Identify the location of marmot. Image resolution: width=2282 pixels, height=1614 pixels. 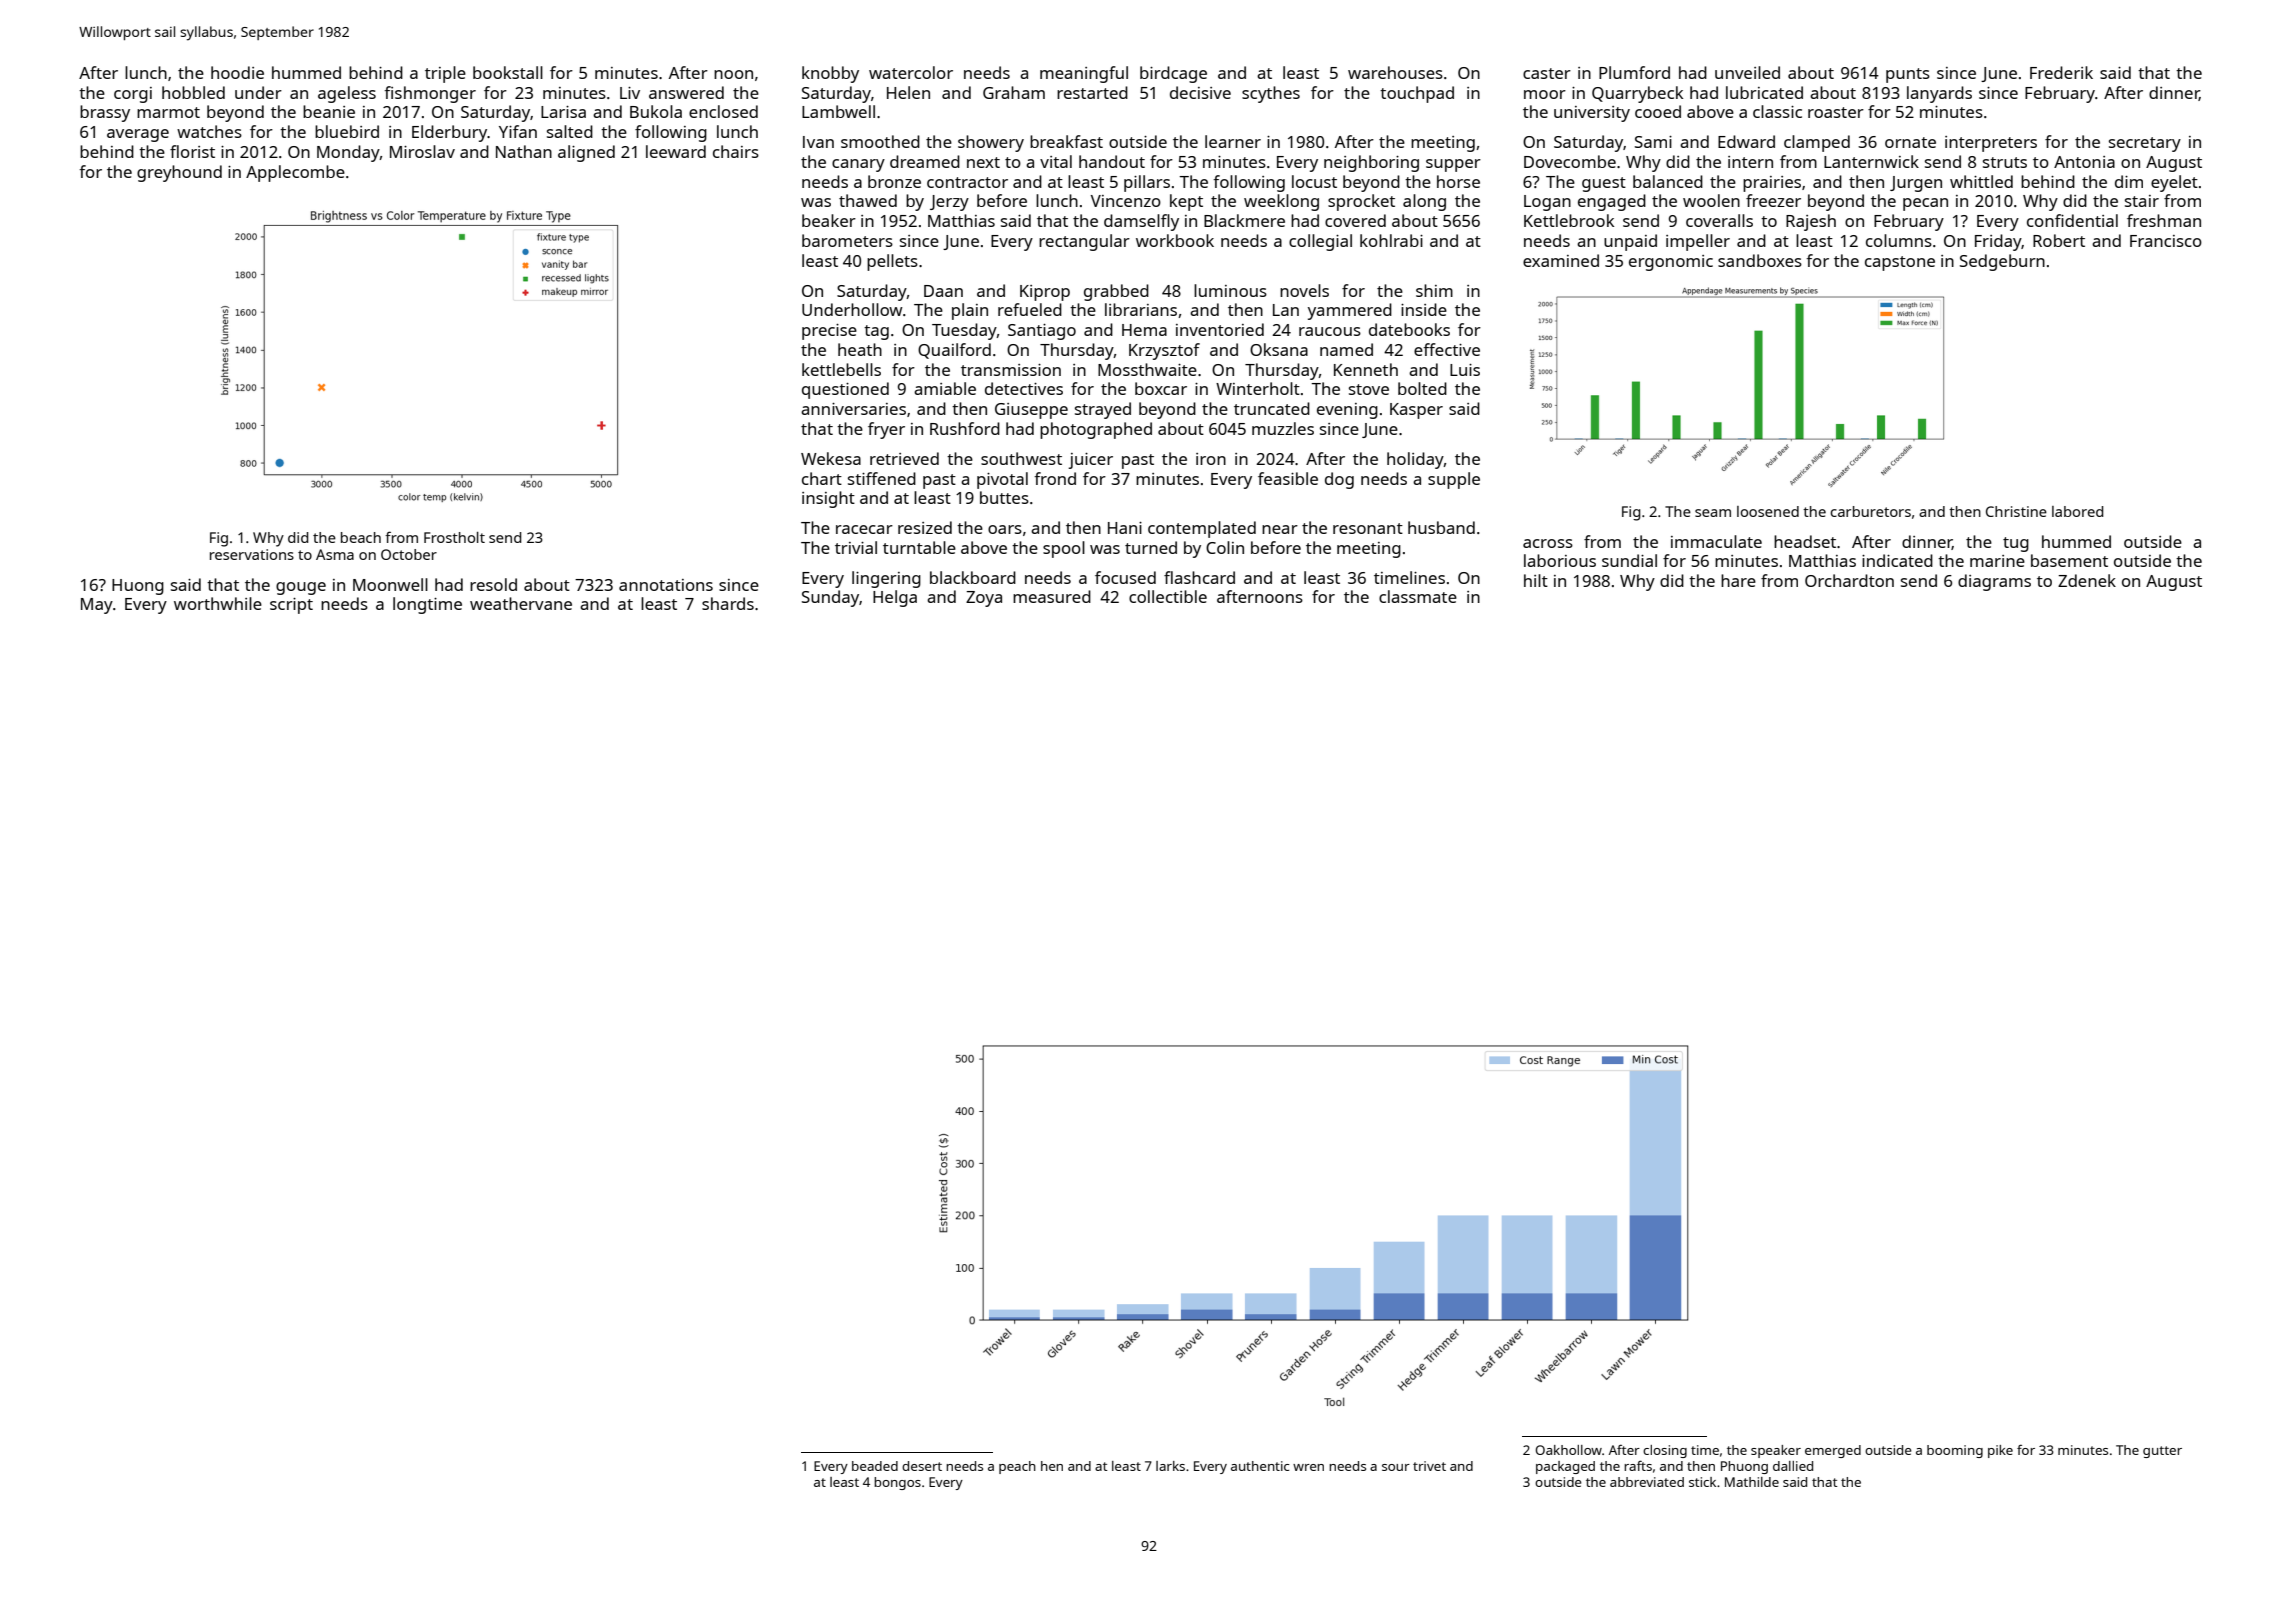
(168, 112).
